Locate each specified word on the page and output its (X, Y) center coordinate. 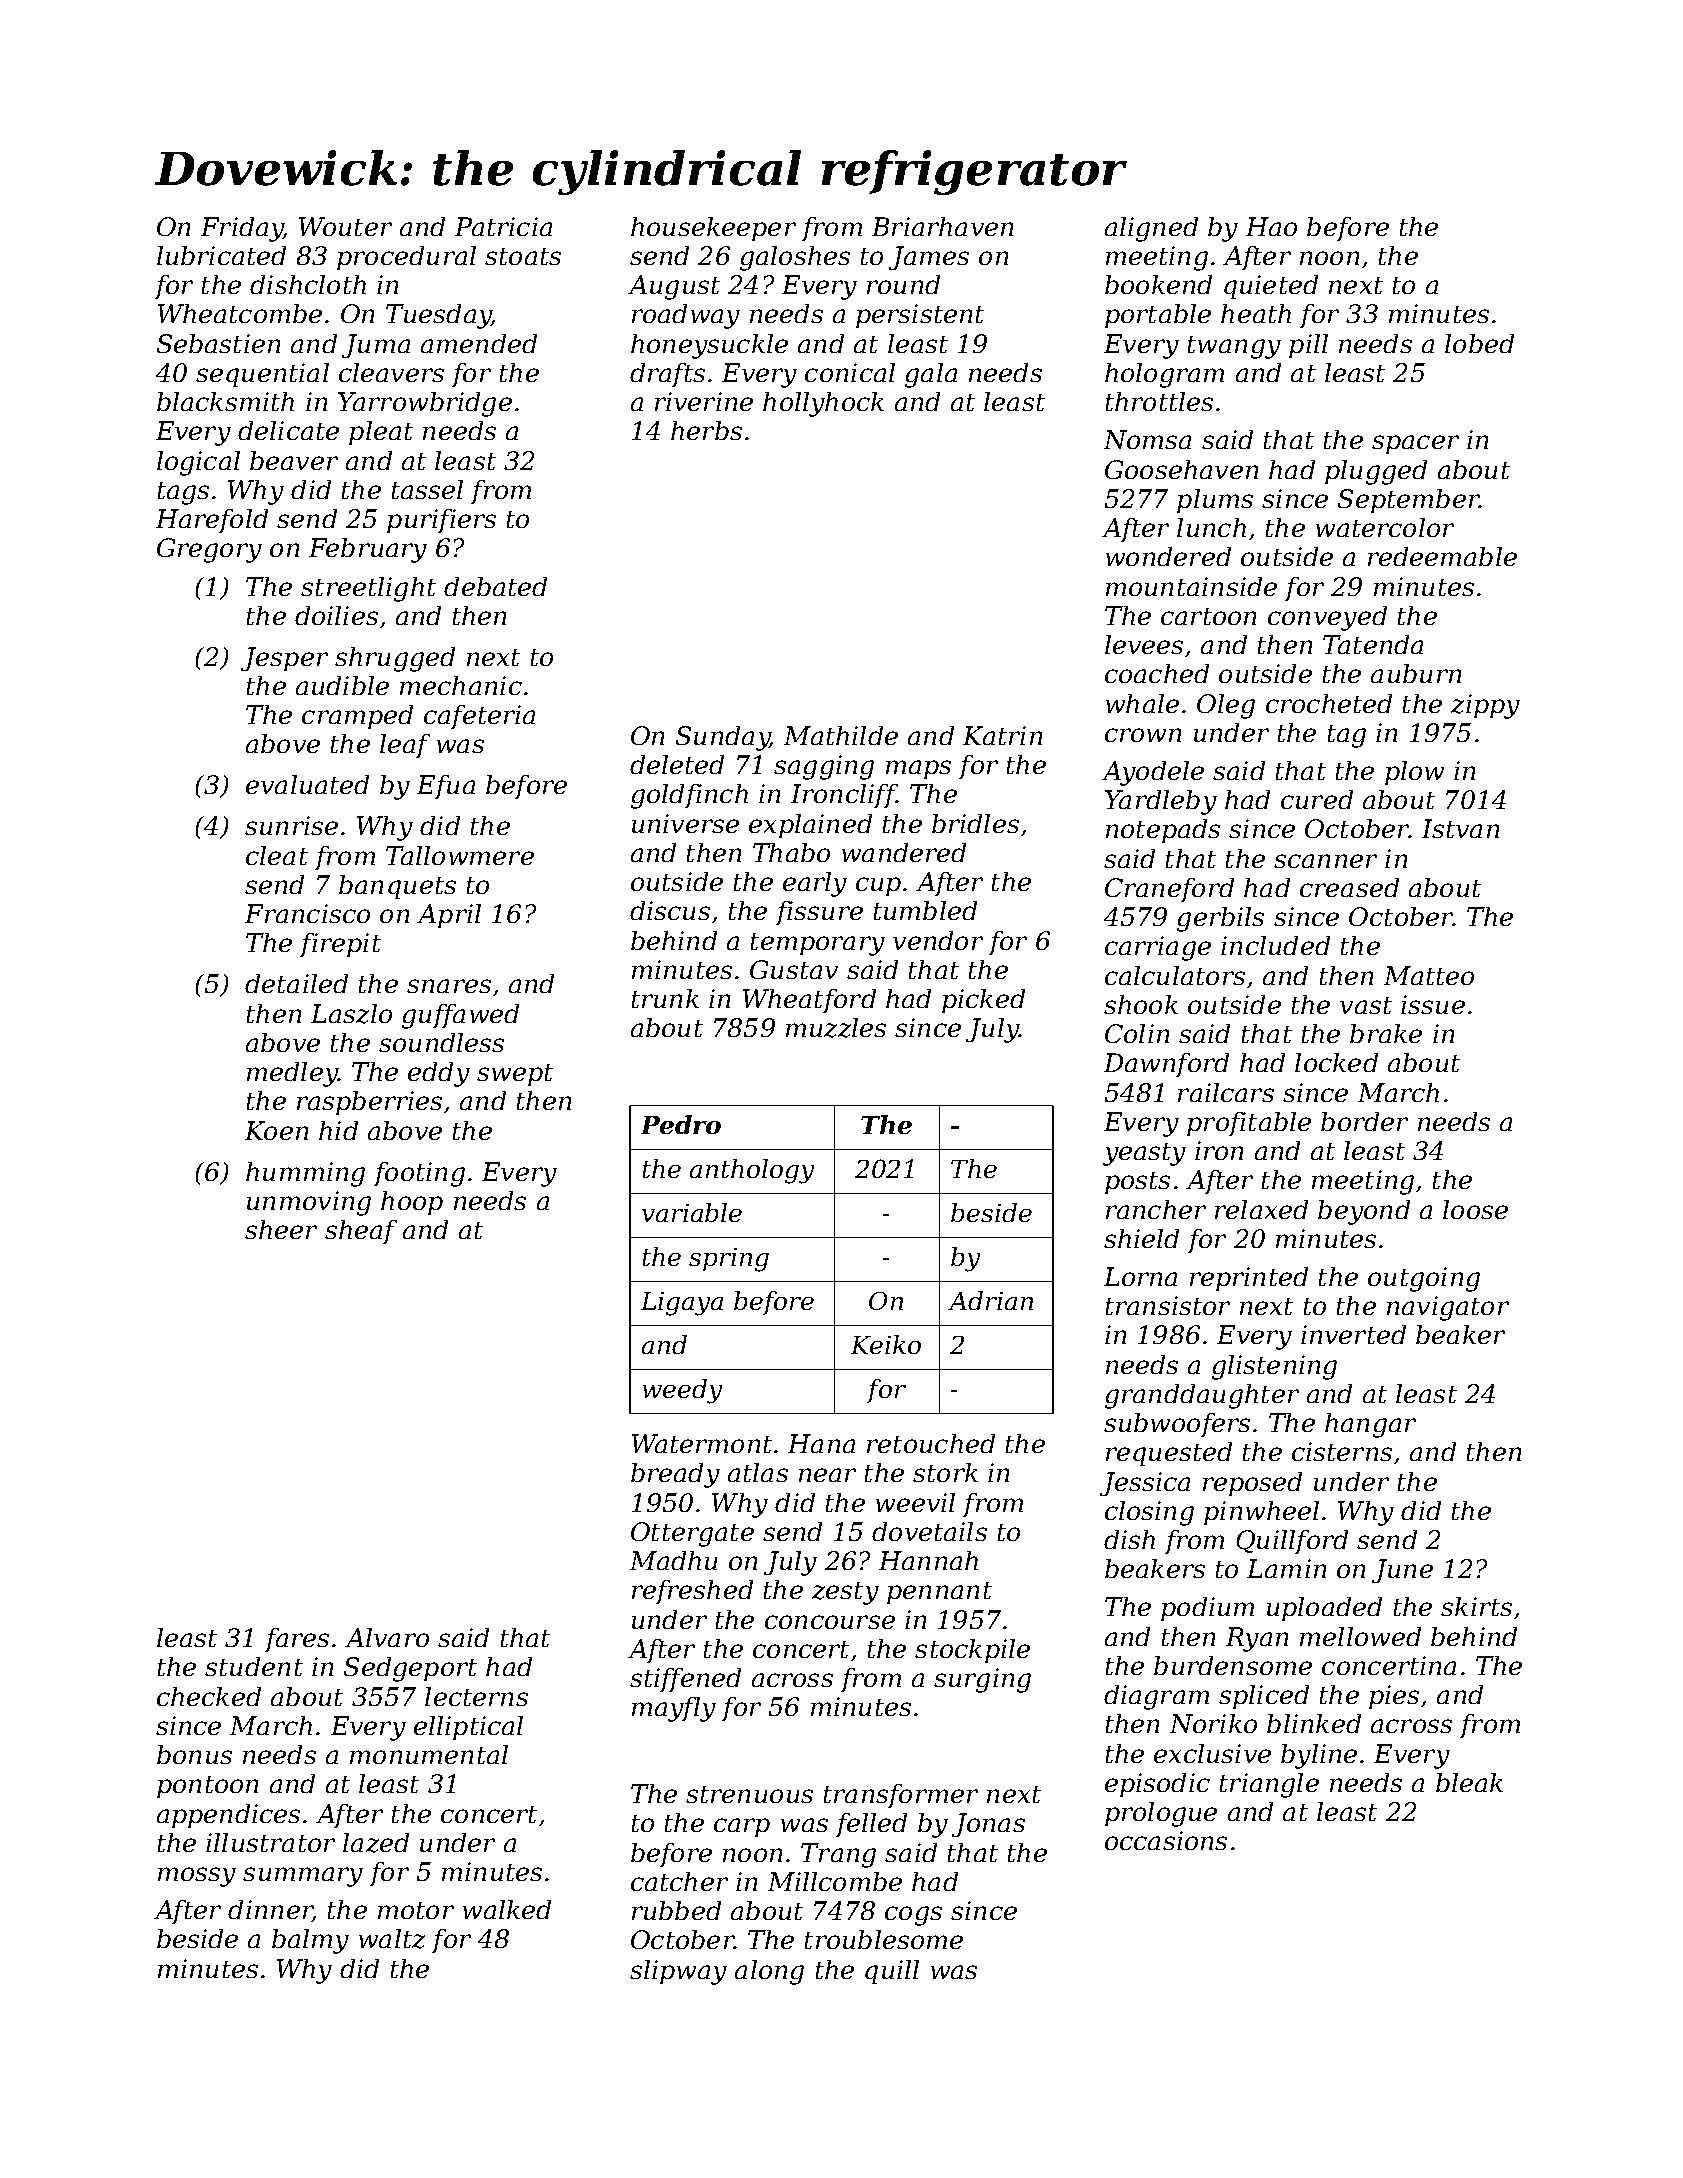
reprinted (1249, 1279)
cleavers (391, 372)
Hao (1271, 226)
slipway (678, 1972)
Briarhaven (942, 226)
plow (1414, 773)
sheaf (361, 1232)
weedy (682, 1391)
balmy (310, 1941)
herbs (706, 430)
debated (495, 586)
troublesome (884, 1939)
